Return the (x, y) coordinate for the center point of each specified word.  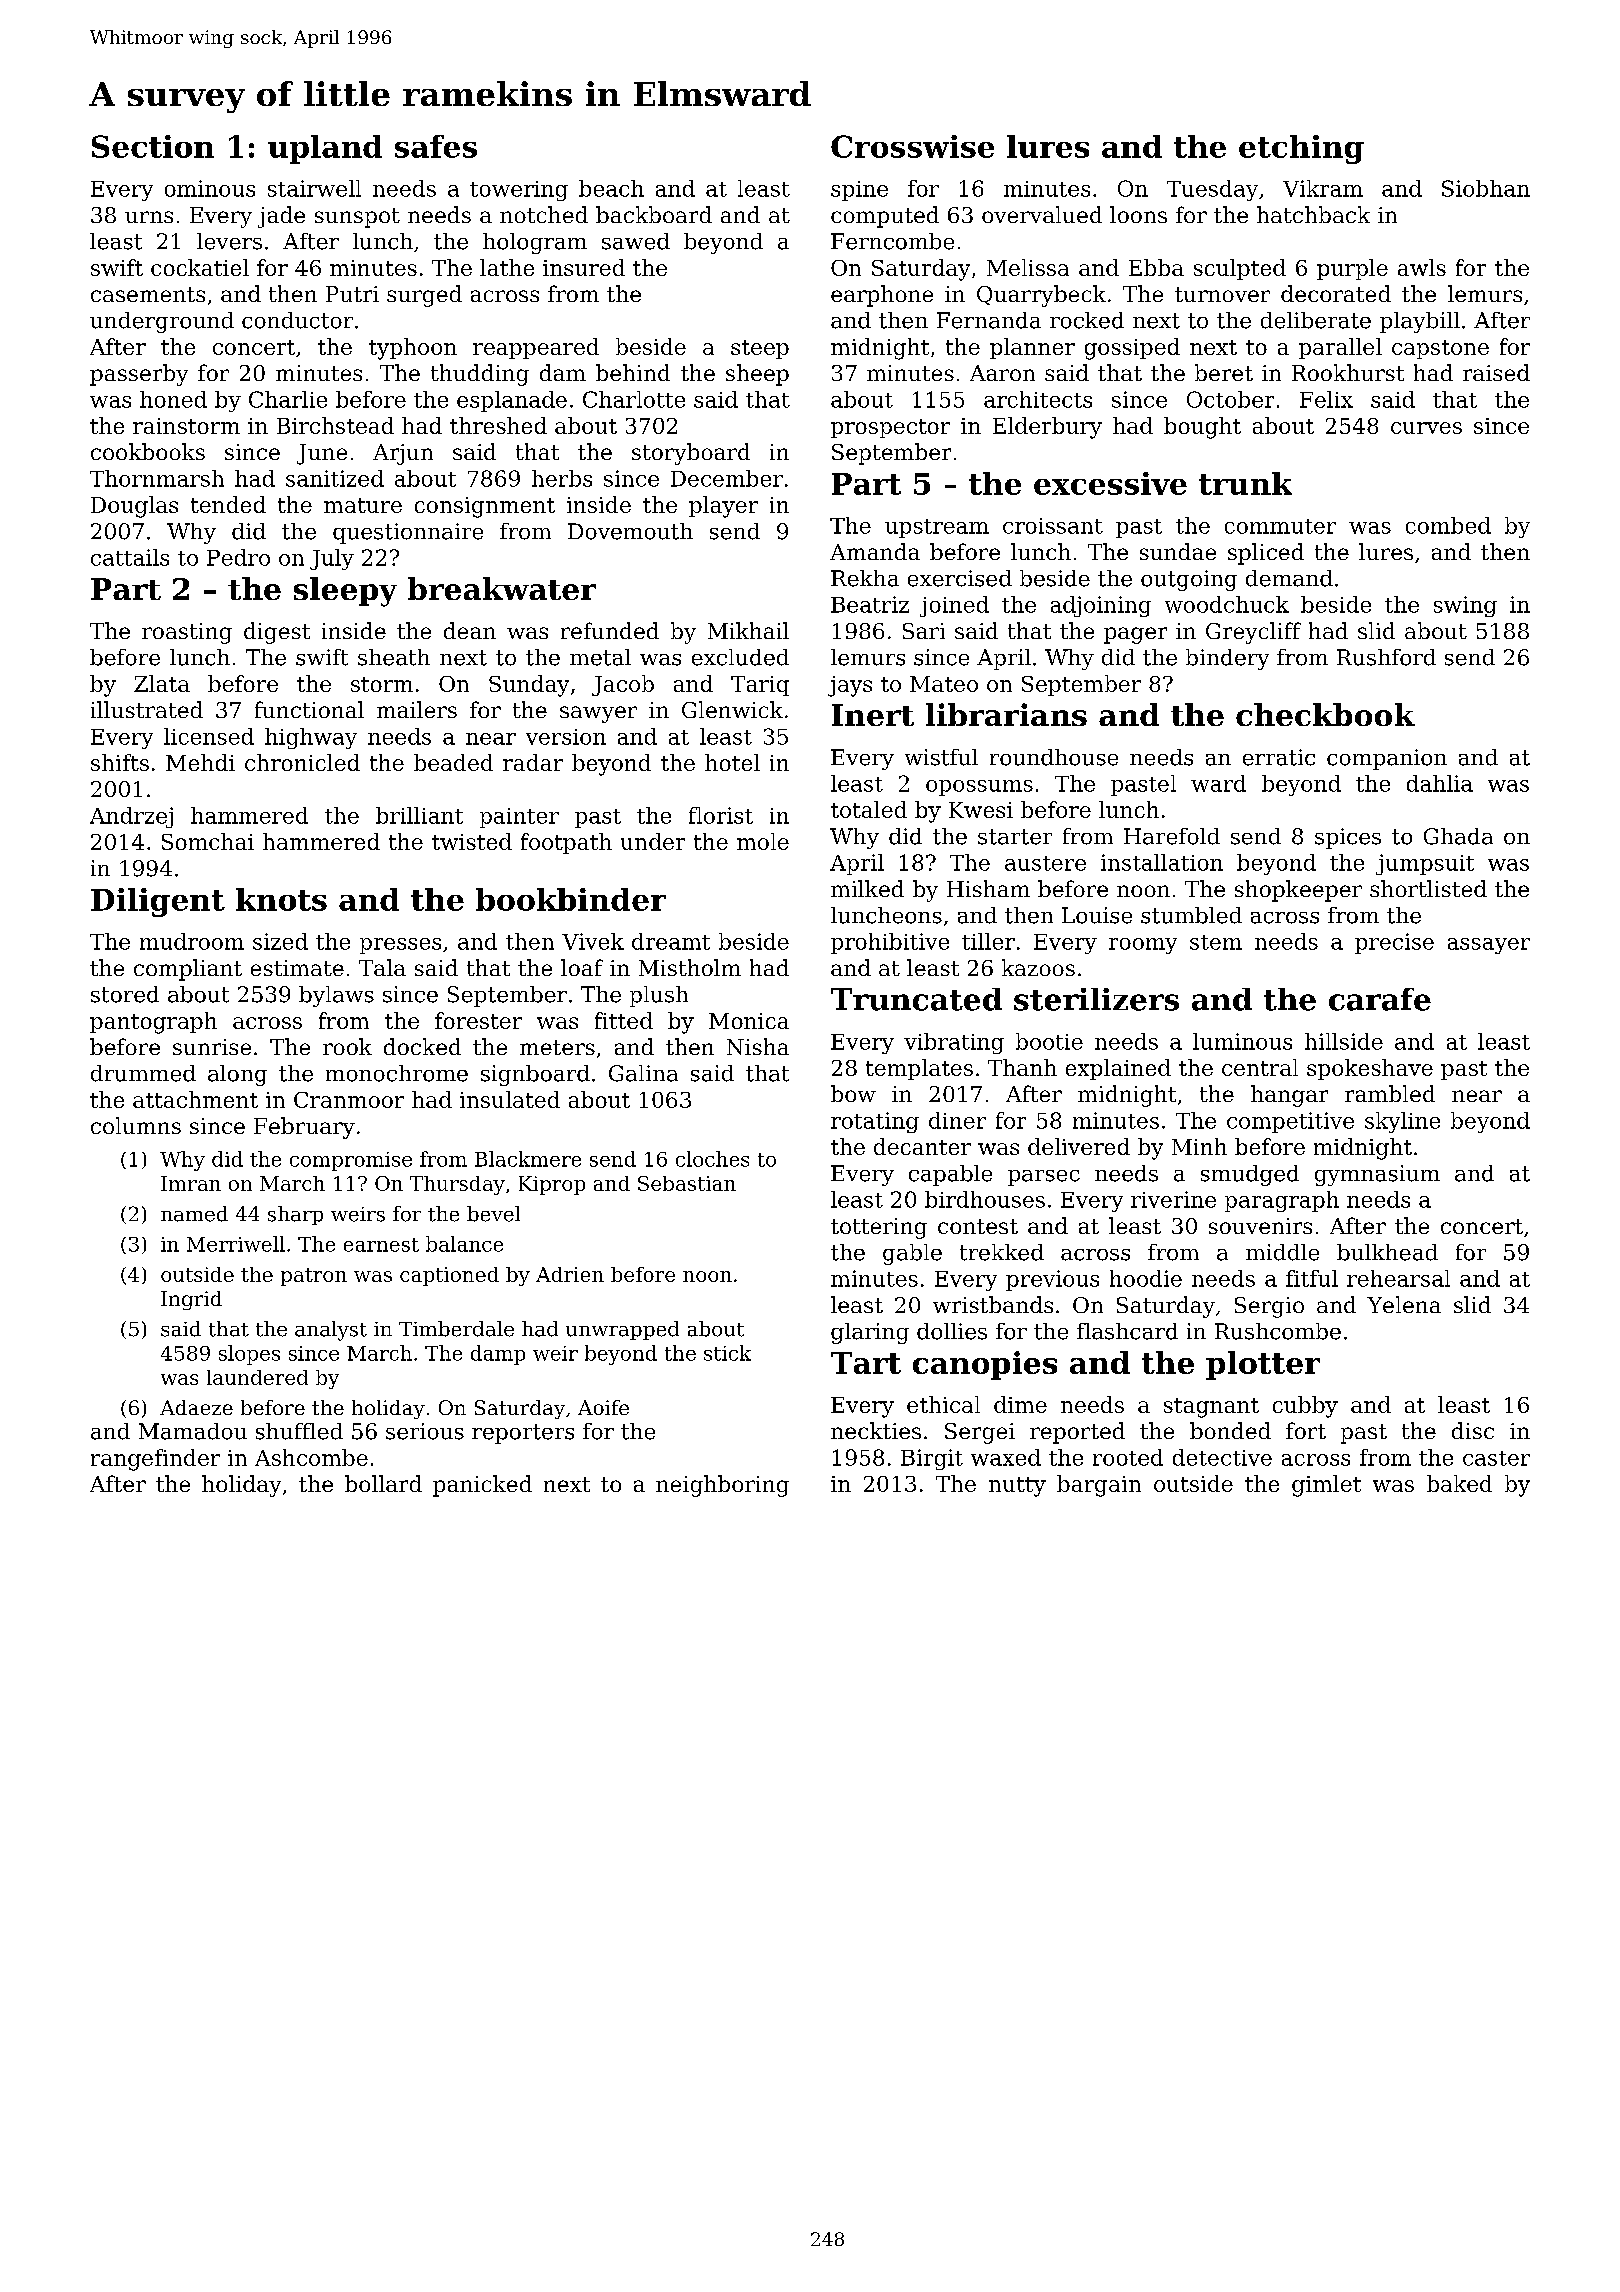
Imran (191, 1183)
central (1260, 1067)
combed (1448, 525)
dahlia (1440, 783)
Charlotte (634, 399)
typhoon (413, 349)
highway (311, 738)
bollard (383, 1483)
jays (850, 686)
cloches (712, 1159)
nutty (1017, 1487)
